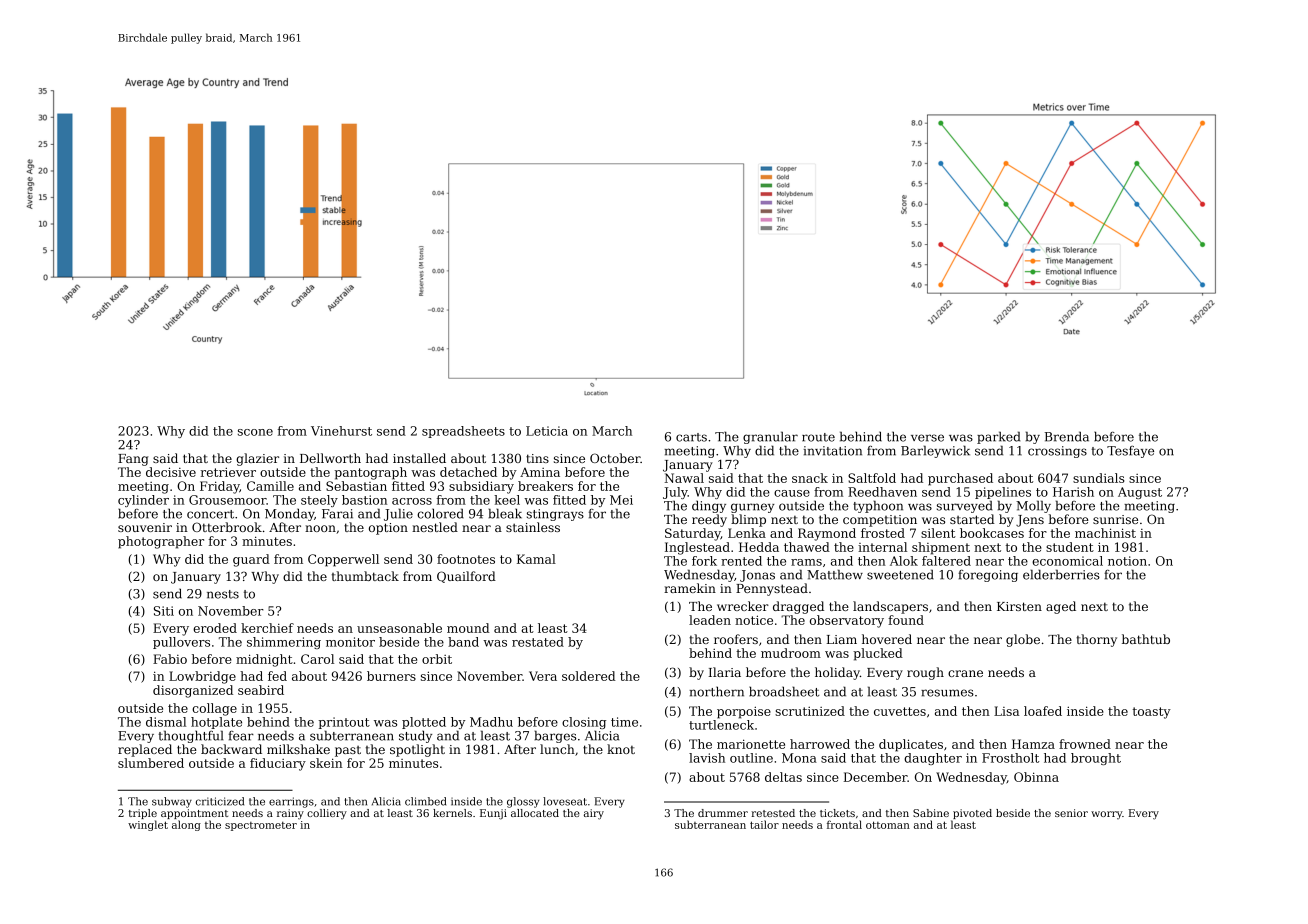 The width and height of the document is (1308, 924). What do you see at coordinates (998, 437) in the document?
I see `parked` at bounding box center [998, 437].
